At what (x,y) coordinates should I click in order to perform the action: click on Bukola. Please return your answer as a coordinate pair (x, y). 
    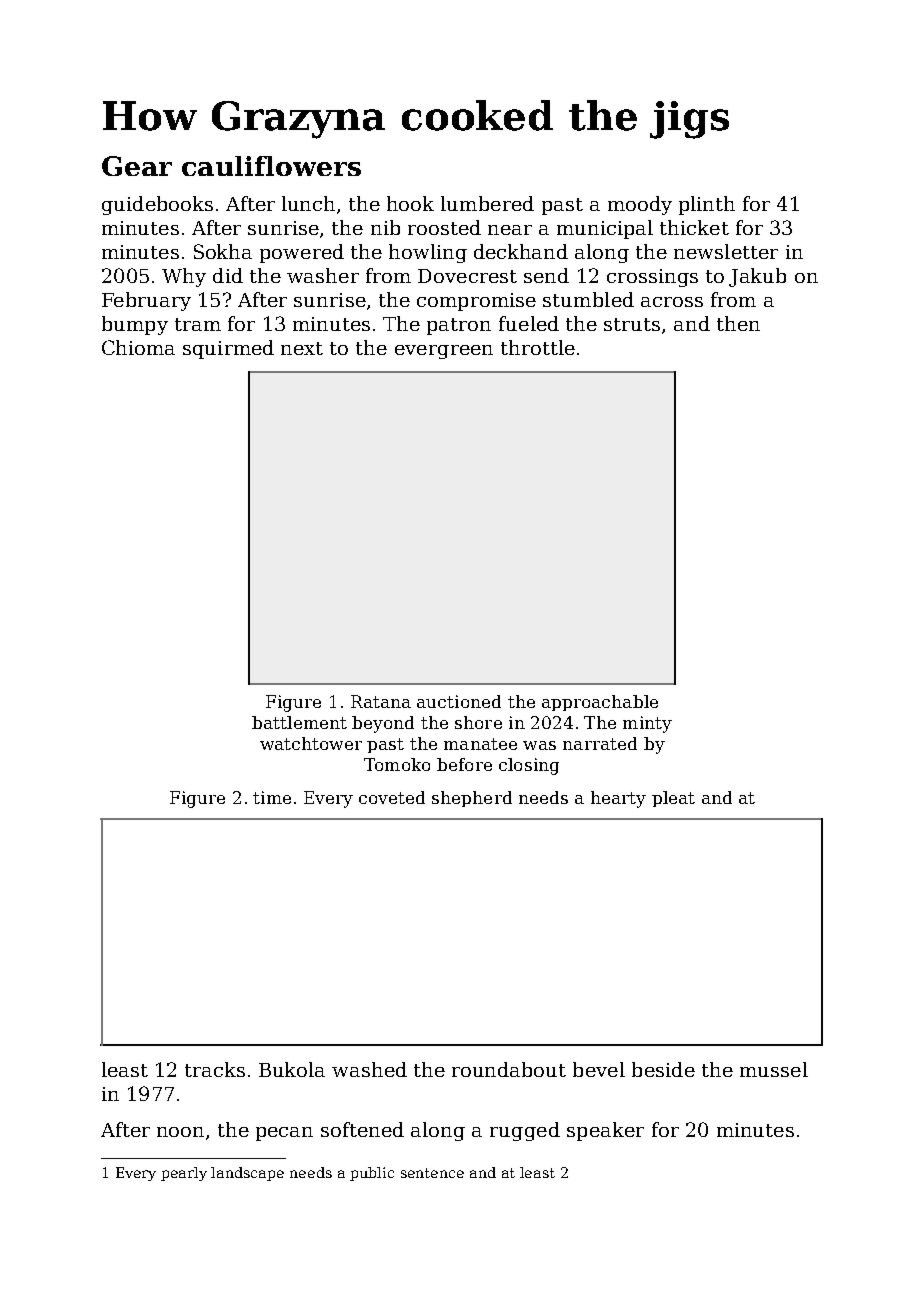
    Looking at the image, I should click on (292, 1069).
